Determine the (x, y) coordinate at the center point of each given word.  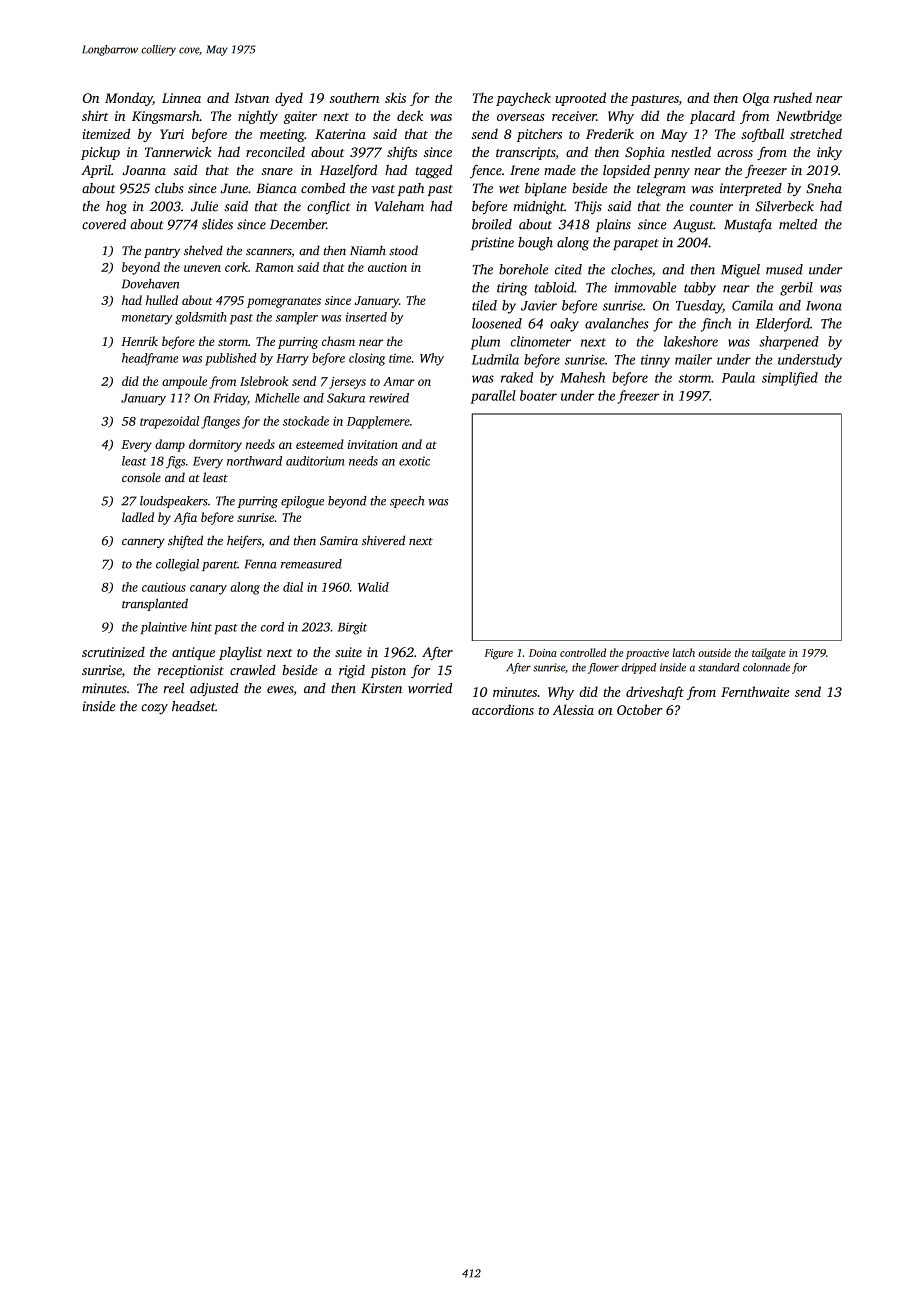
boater (538, 395)
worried (430, 688)
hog (116, 208)
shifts (402, 153)
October (640, 709)
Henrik (139, 341)
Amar (399, 381)
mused (784, 269)
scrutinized (113, 652)
